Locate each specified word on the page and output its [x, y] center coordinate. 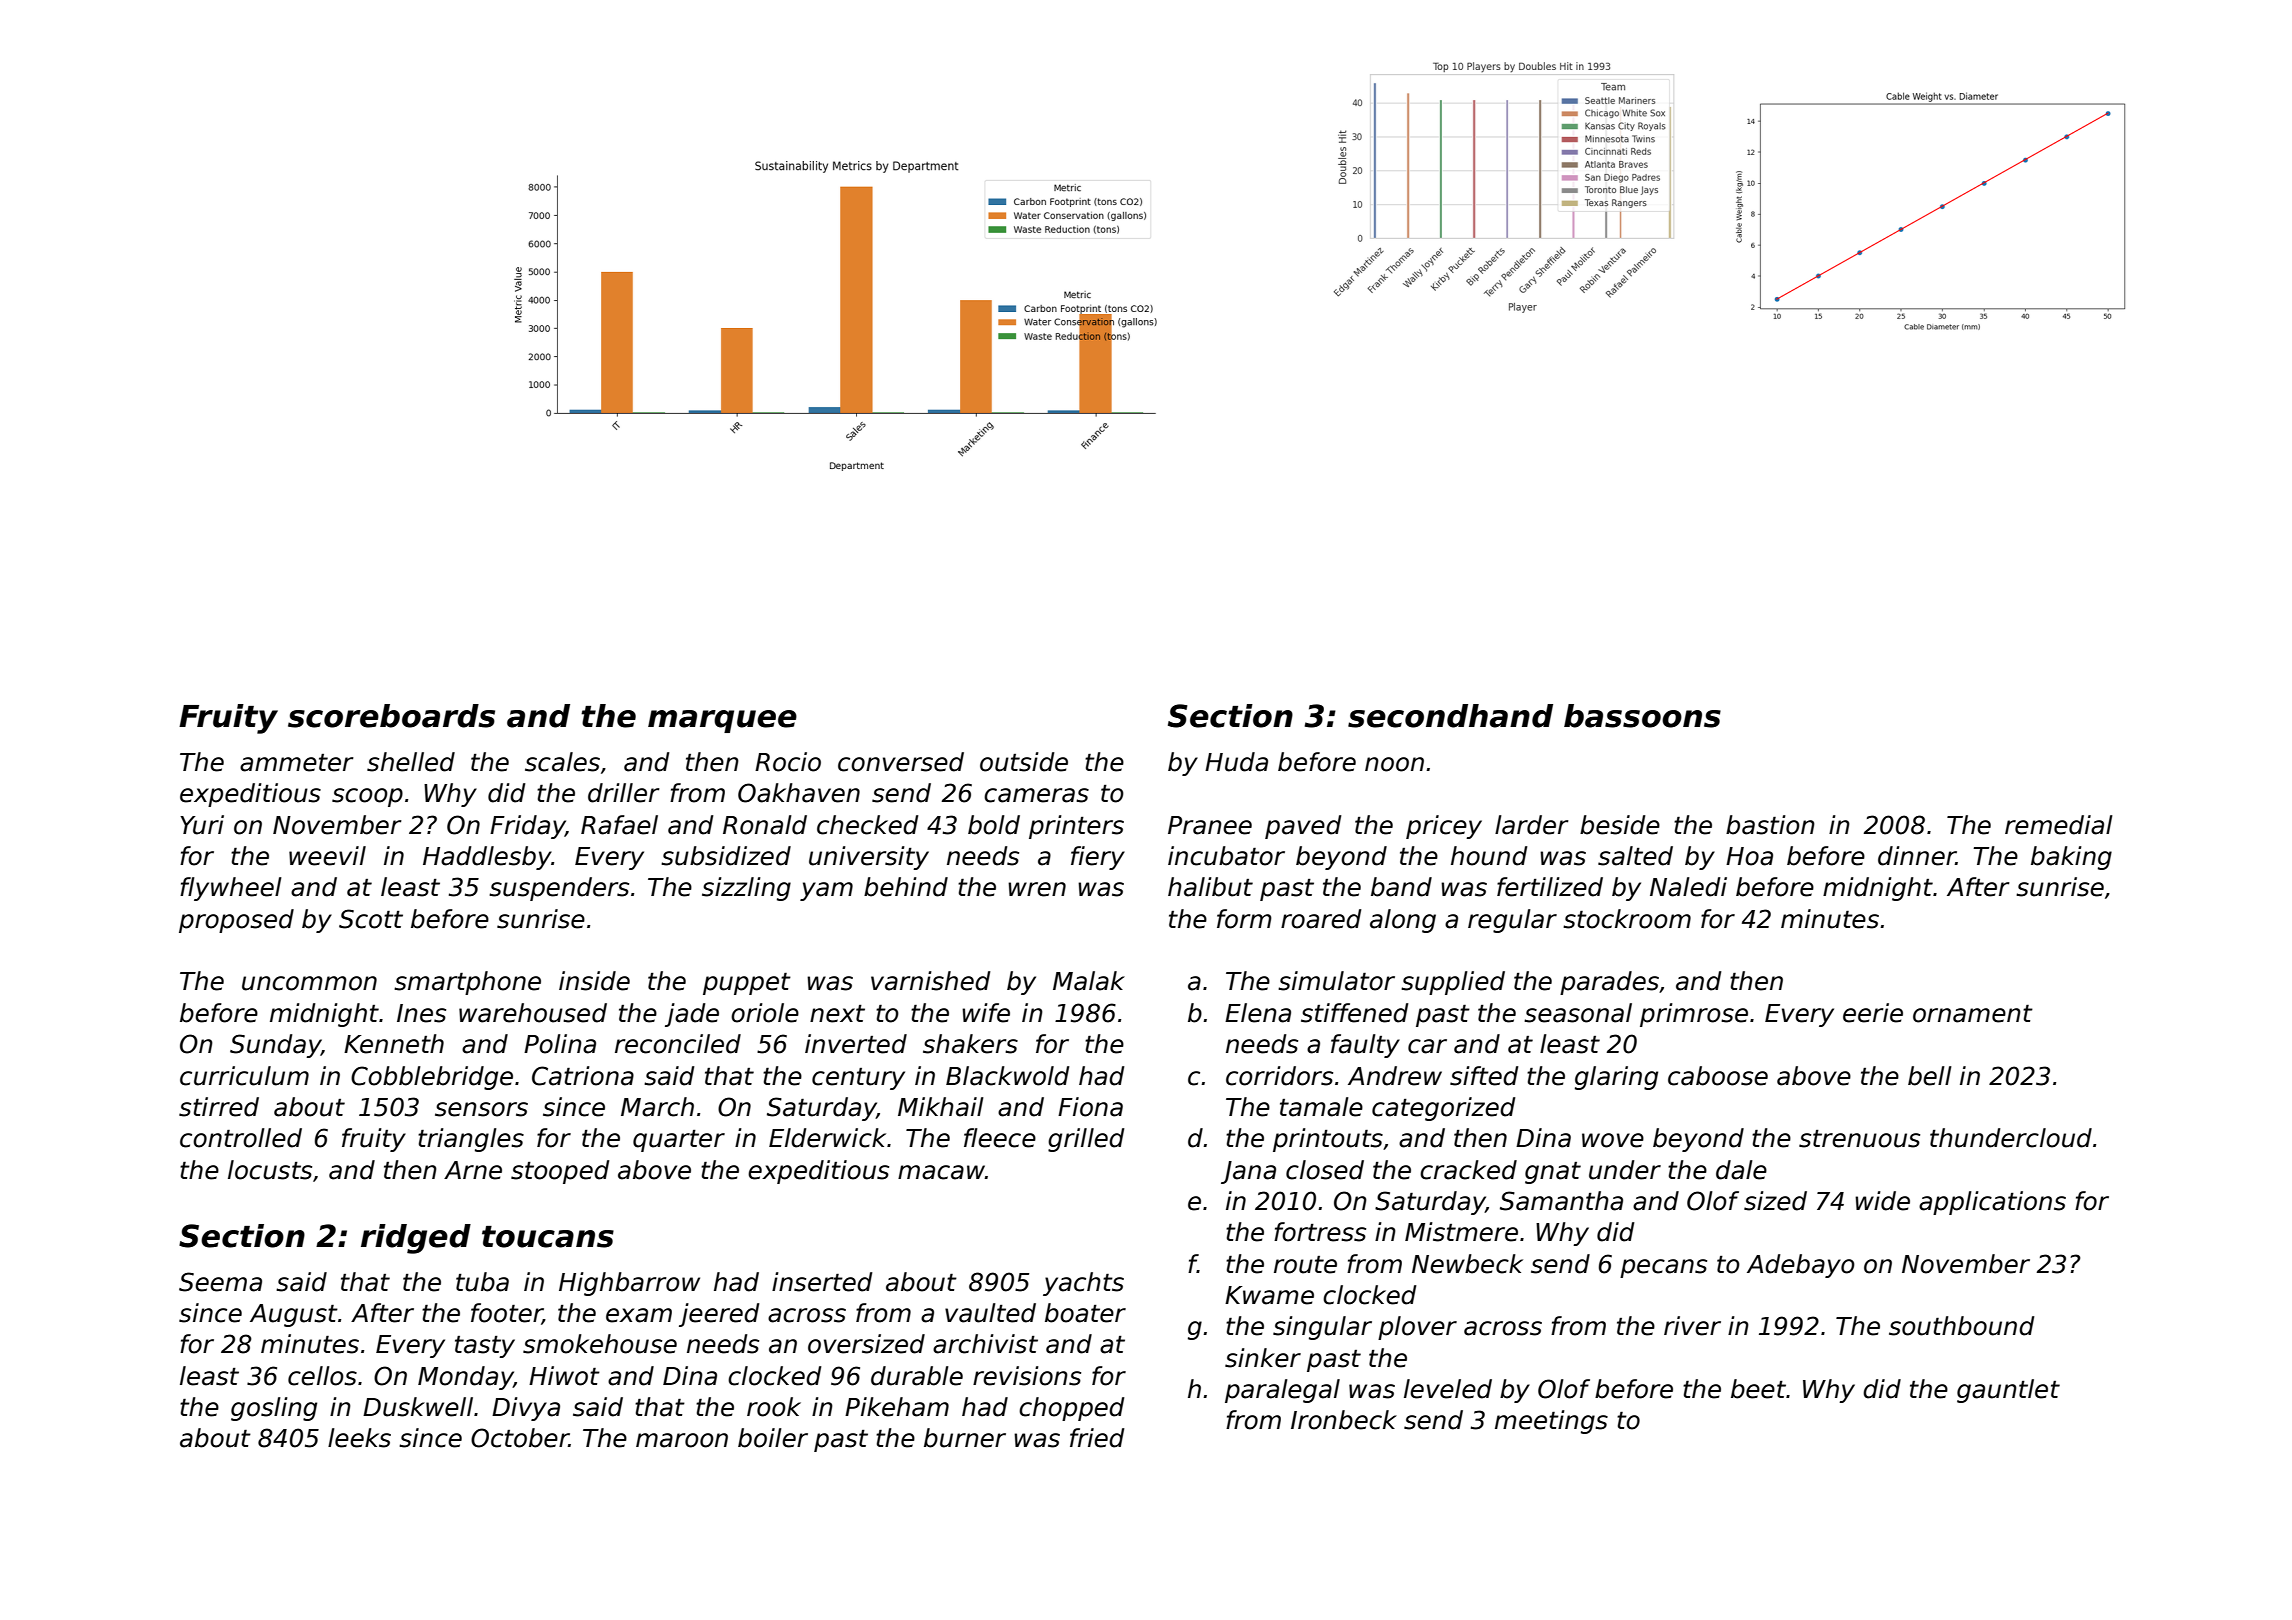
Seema [220, 1282]
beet [1758, 1389]
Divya [526, 1409]
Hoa [1749, 856]
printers [1076, 827]
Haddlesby [487, 858]
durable [917, 1376]
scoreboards [391, 716]
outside [1024, 762]
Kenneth [394, 1044]
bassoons [1642, 716]
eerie [1873, 1013]
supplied [1453, 983]
